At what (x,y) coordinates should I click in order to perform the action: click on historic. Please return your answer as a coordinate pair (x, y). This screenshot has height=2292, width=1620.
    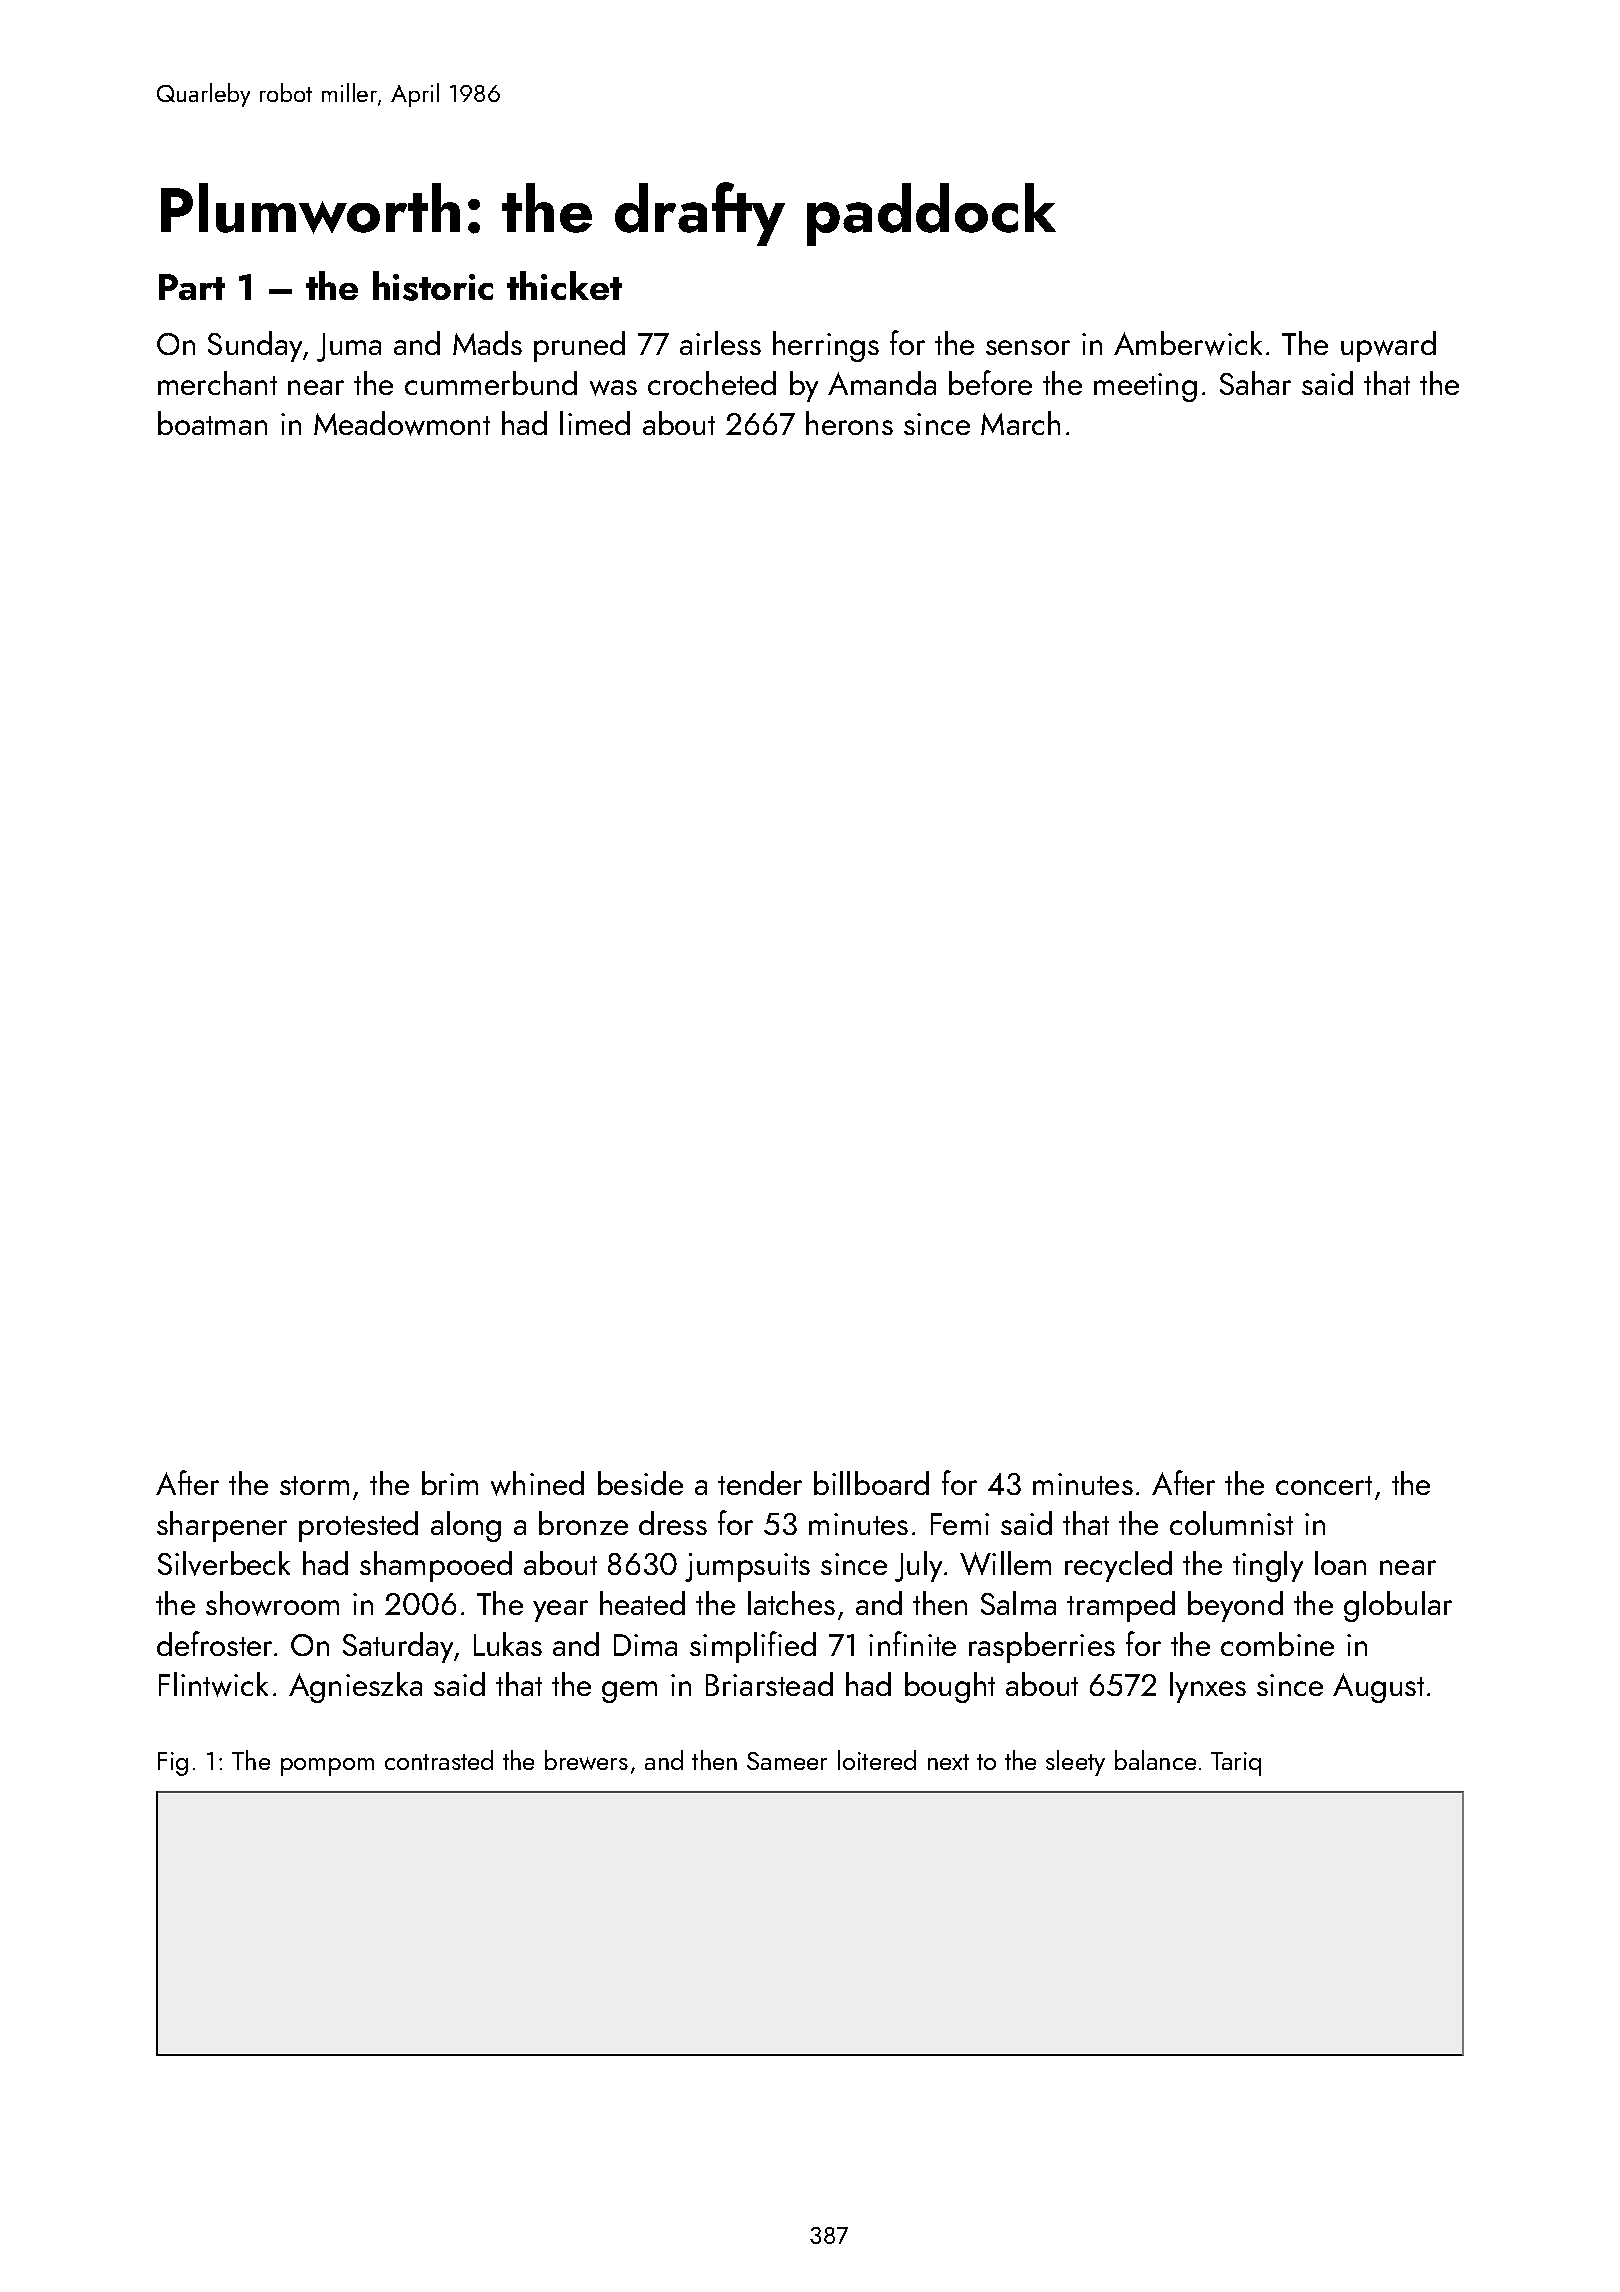
    Looking at the image, I should click on (433, 286).
